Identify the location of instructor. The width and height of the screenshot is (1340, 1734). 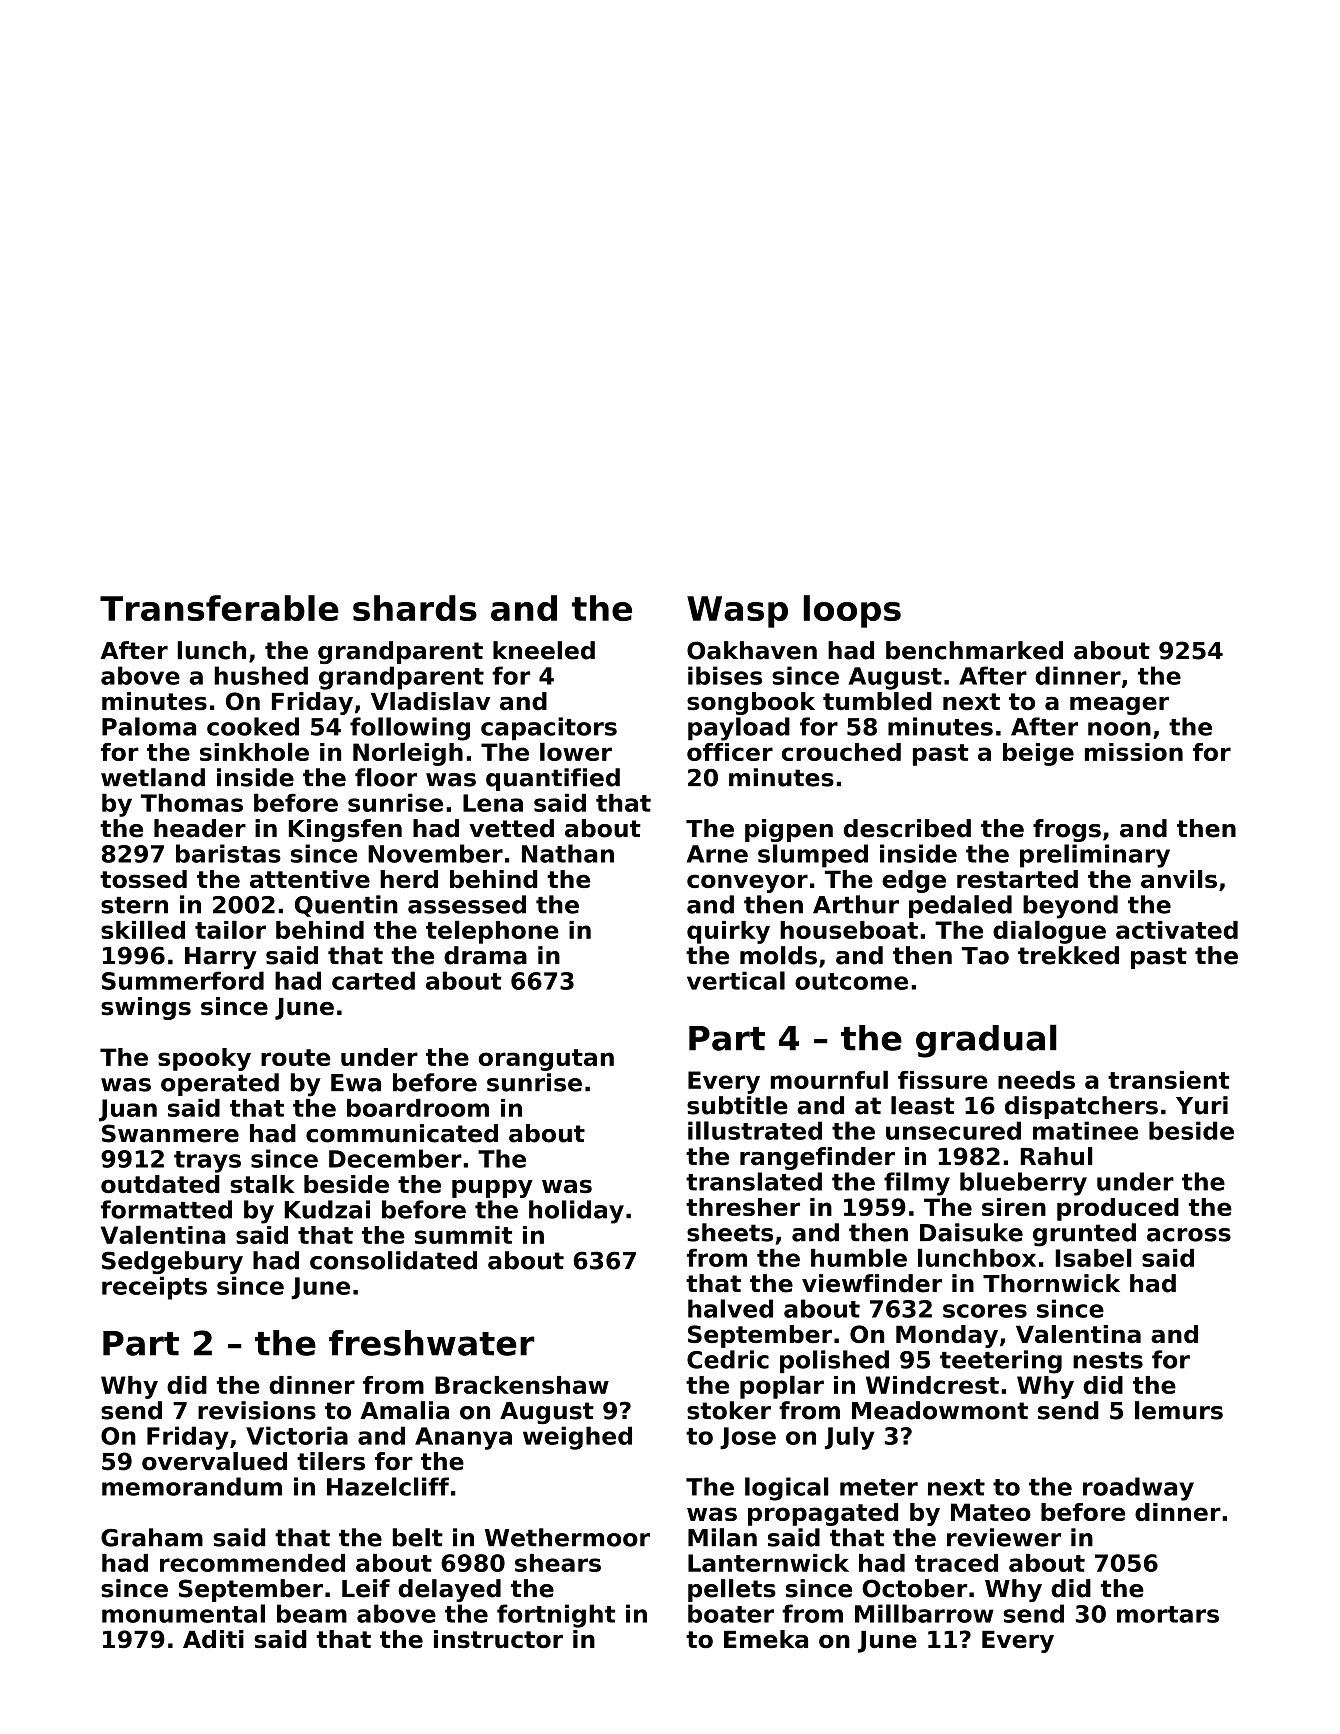
(498, 1639).
